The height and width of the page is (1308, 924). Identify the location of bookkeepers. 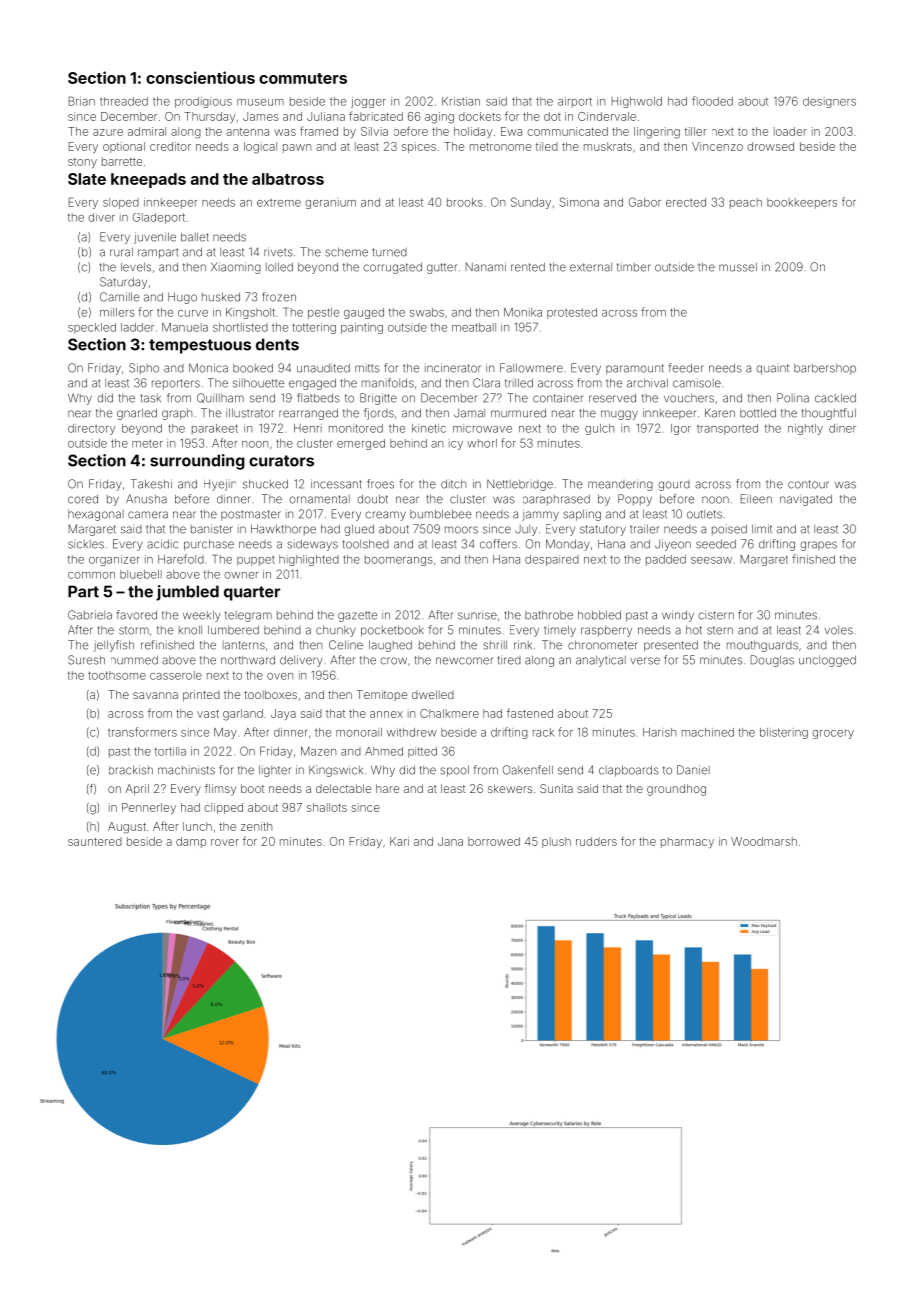
(802, 203).
